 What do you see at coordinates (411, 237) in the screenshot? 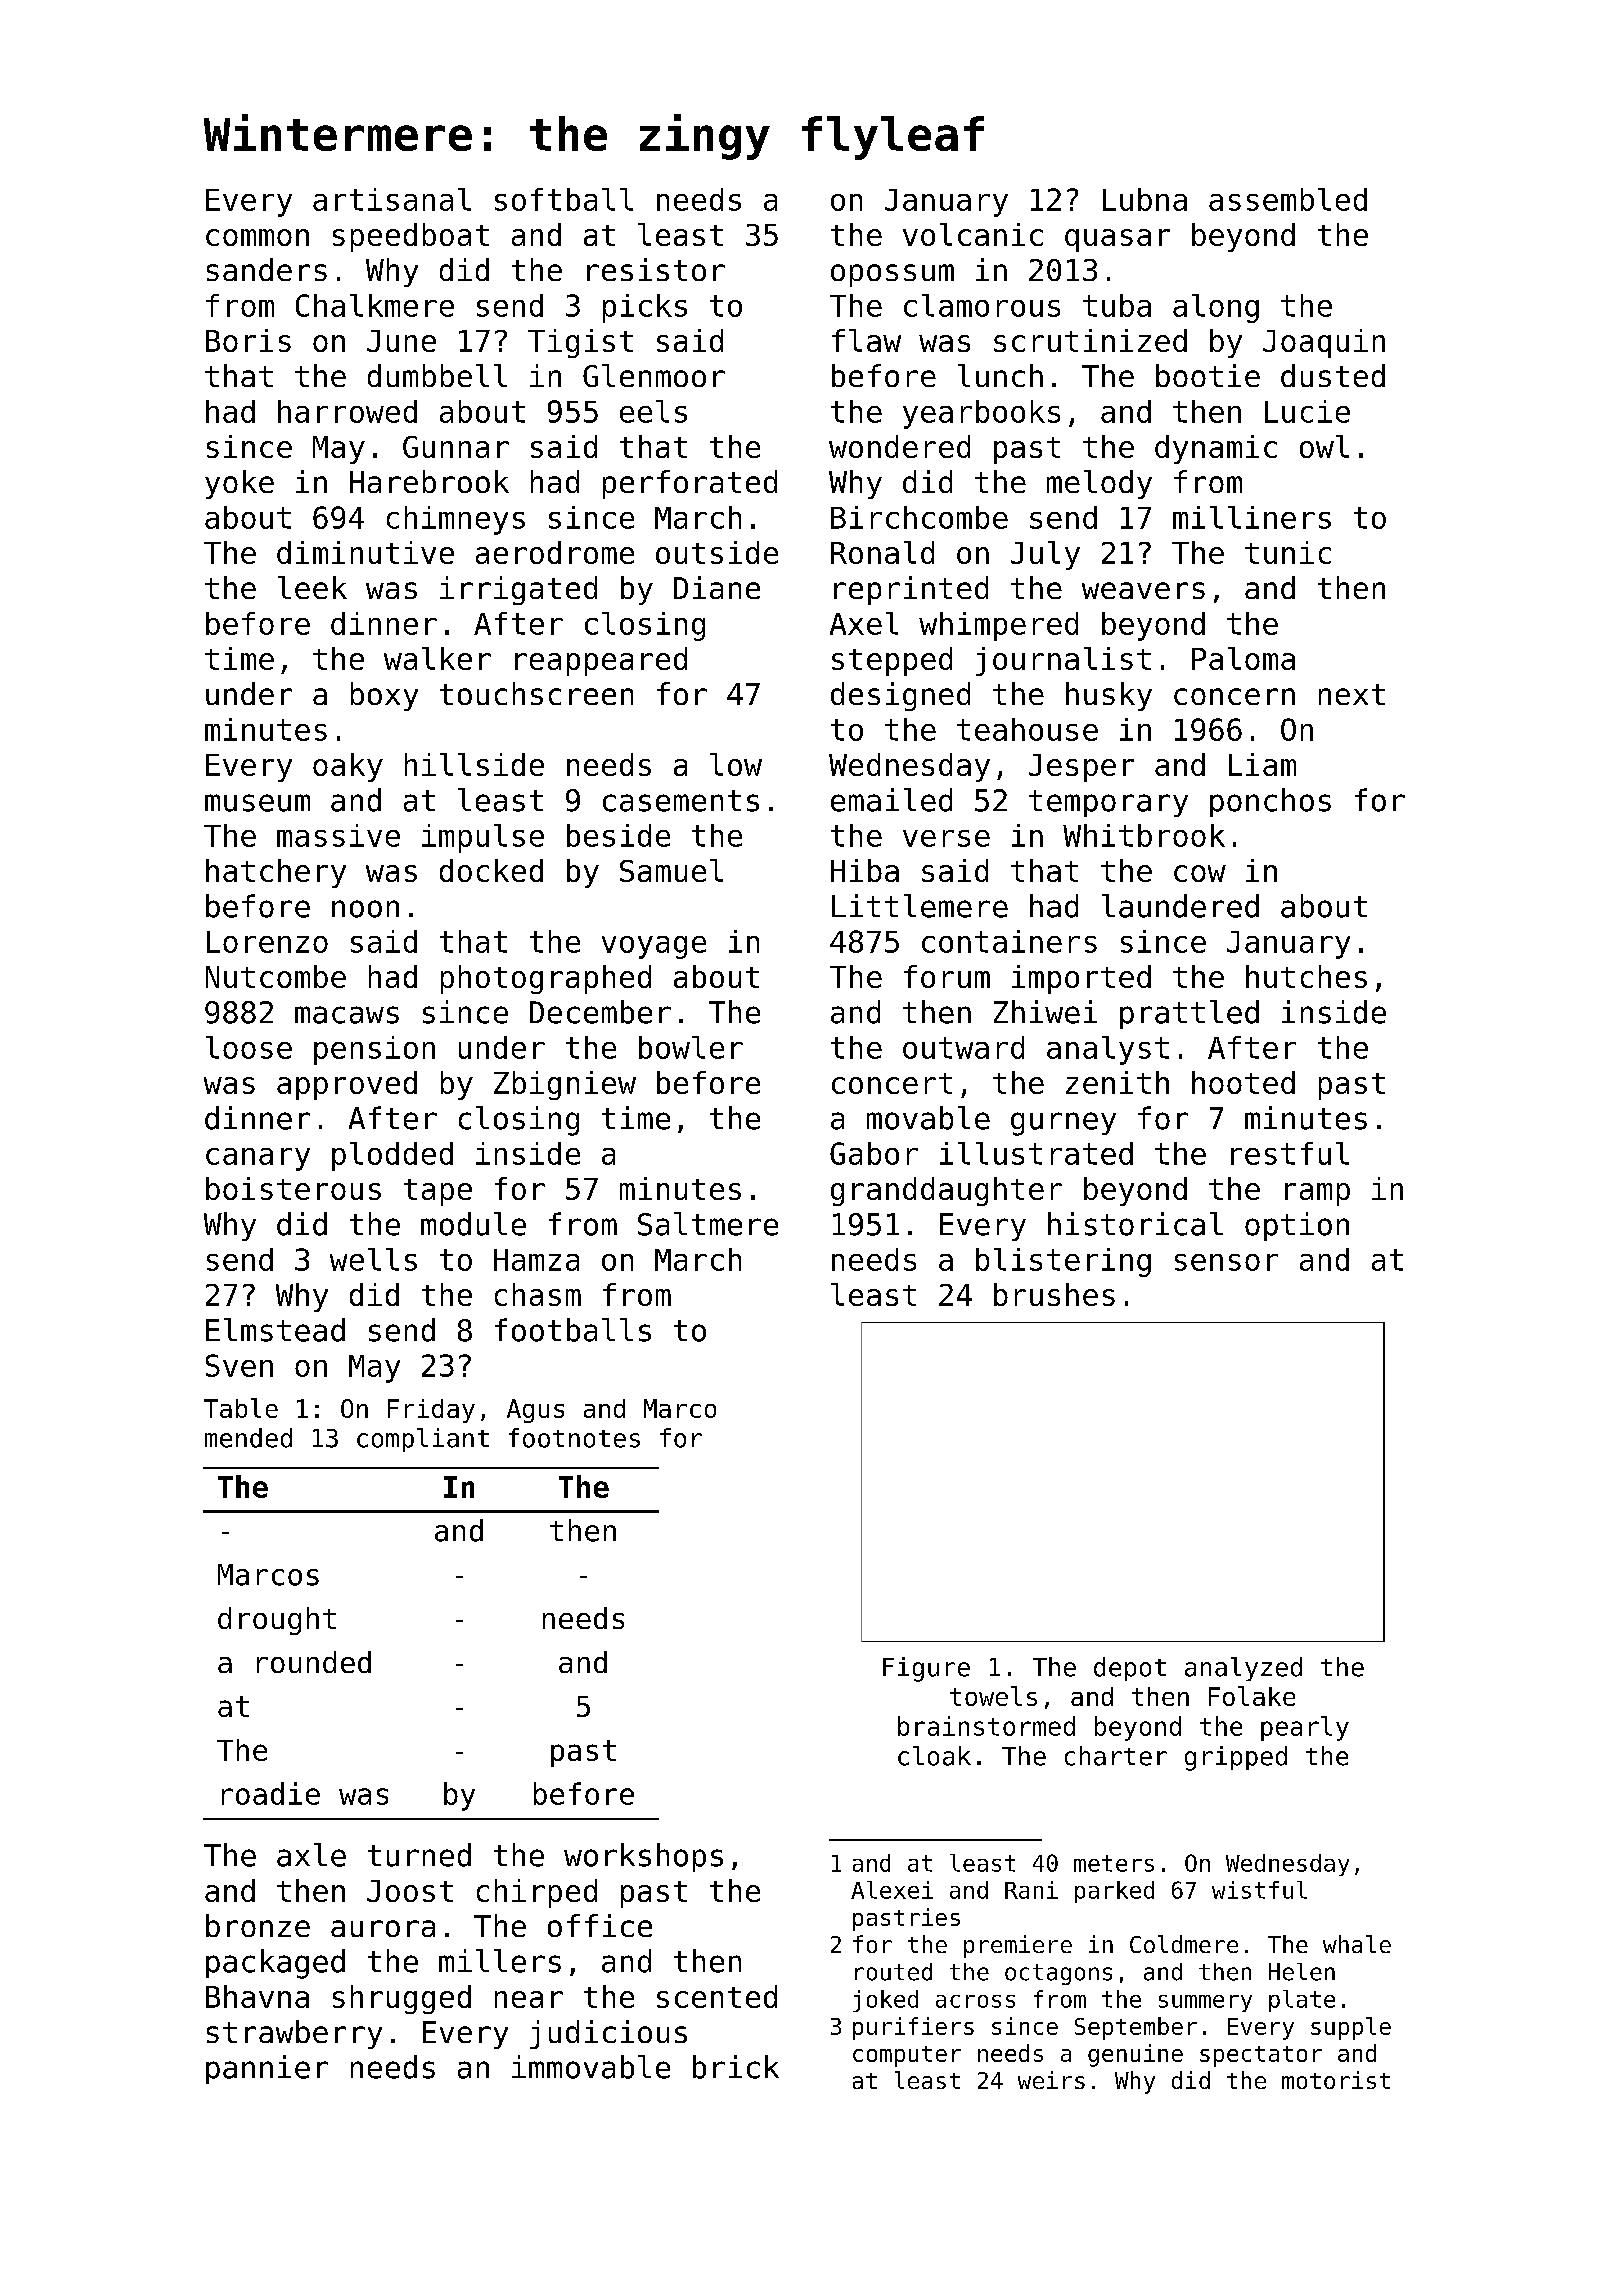
I see `speedboat` at bounding box center [411, 237].
